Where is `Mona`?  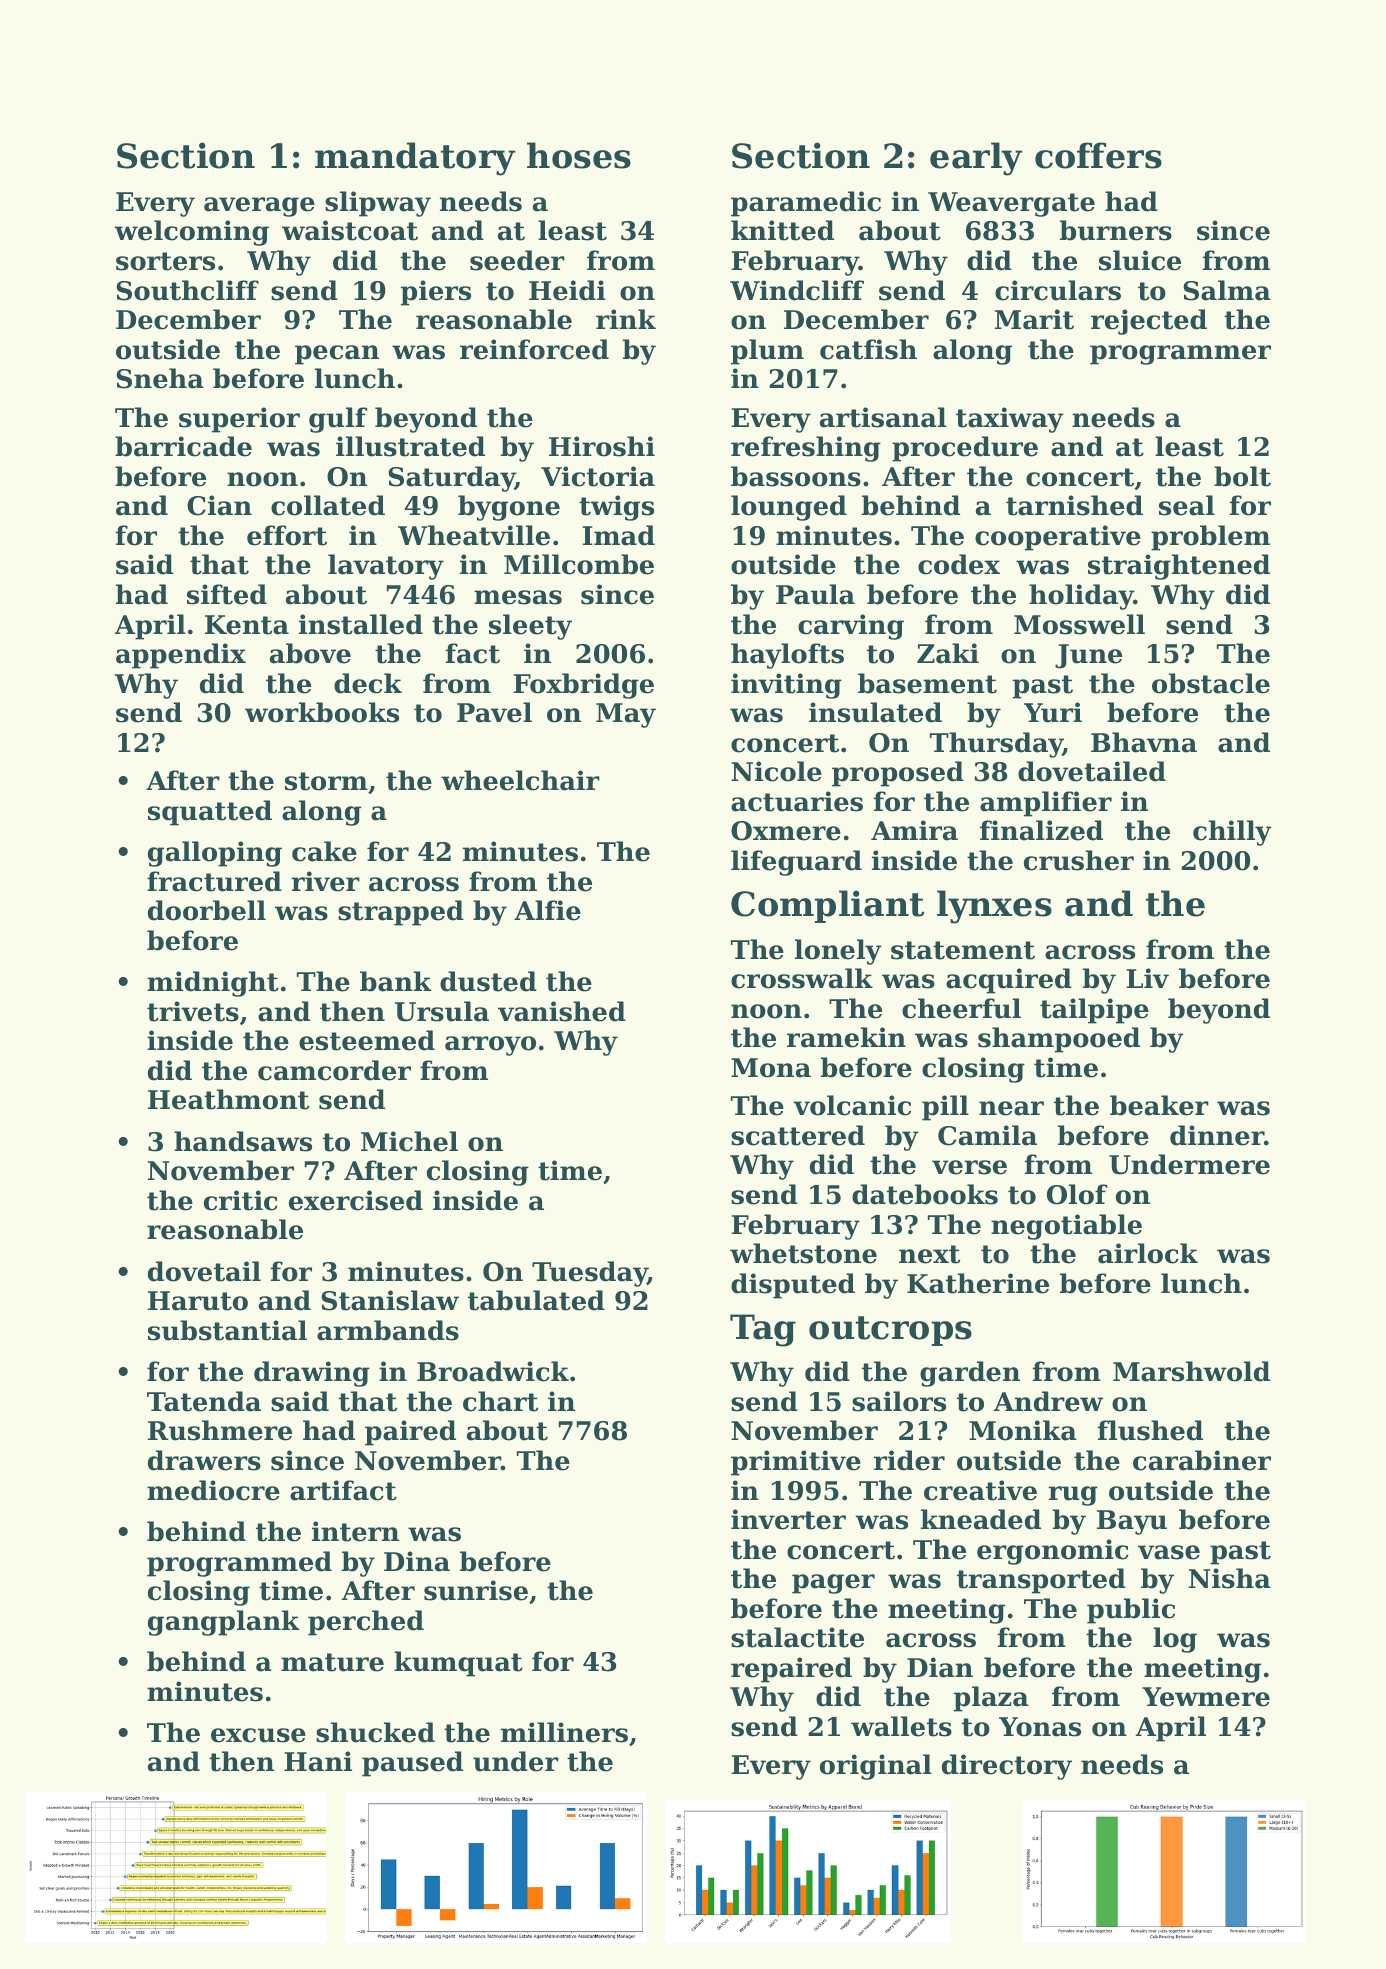 Mona is located at coordinates (771, 1068).
